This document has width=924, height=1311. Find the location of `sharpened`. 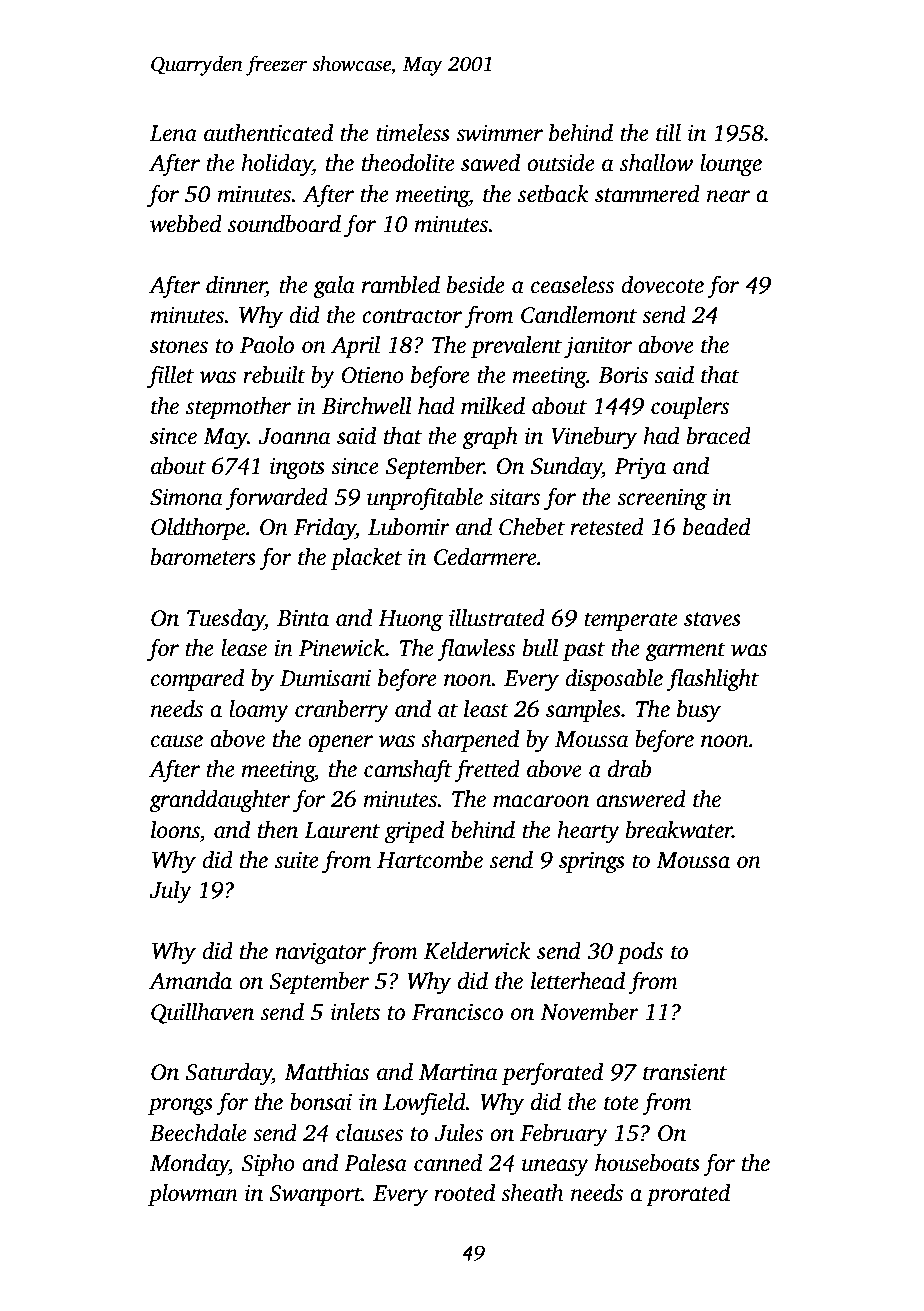

sharpened is located at coordinates (470, 741).
